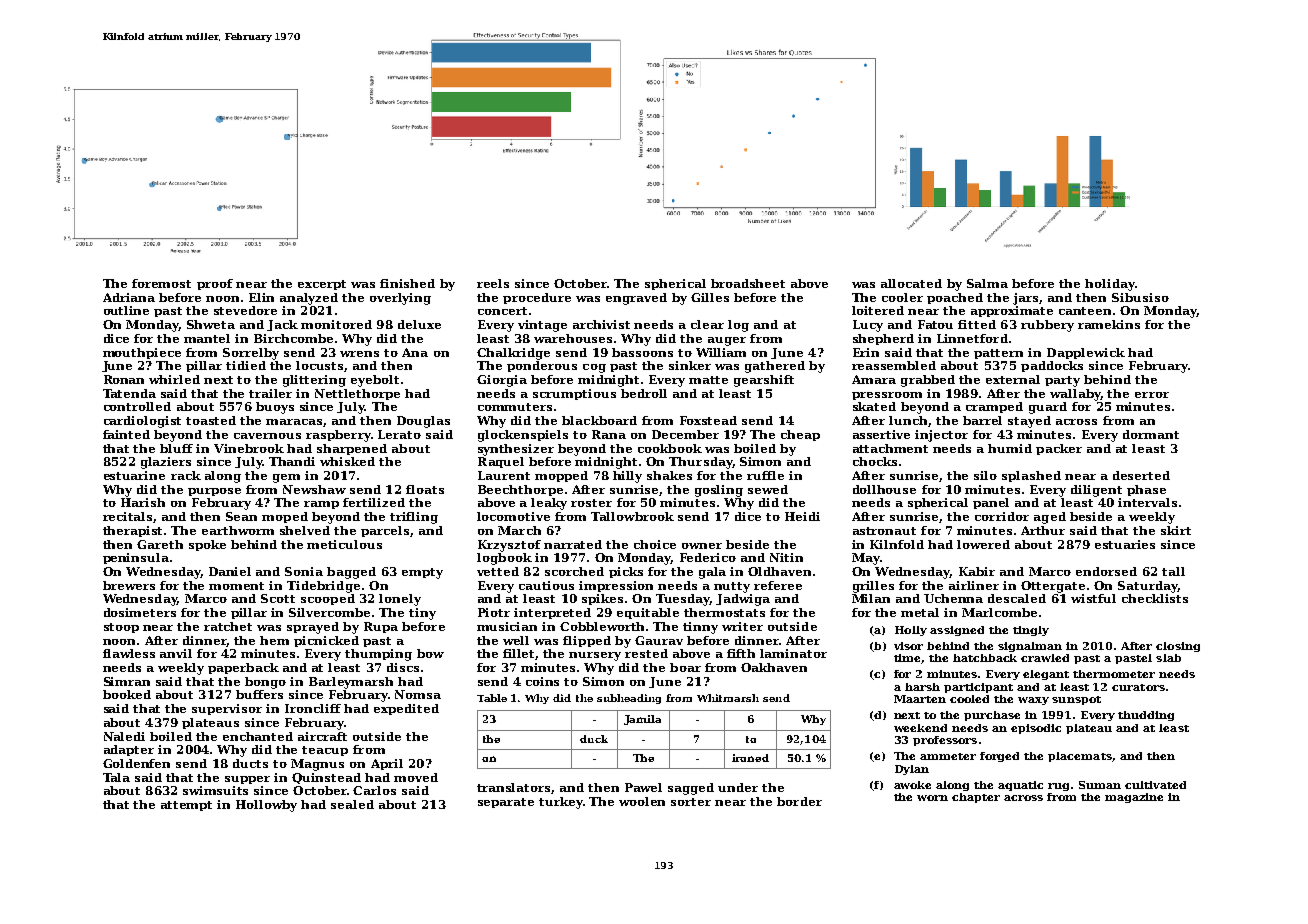 The width and height of the page is (1308, 924). Describe the element at coordinates (1151, 434) in the page. I see `dormant` at that location.
